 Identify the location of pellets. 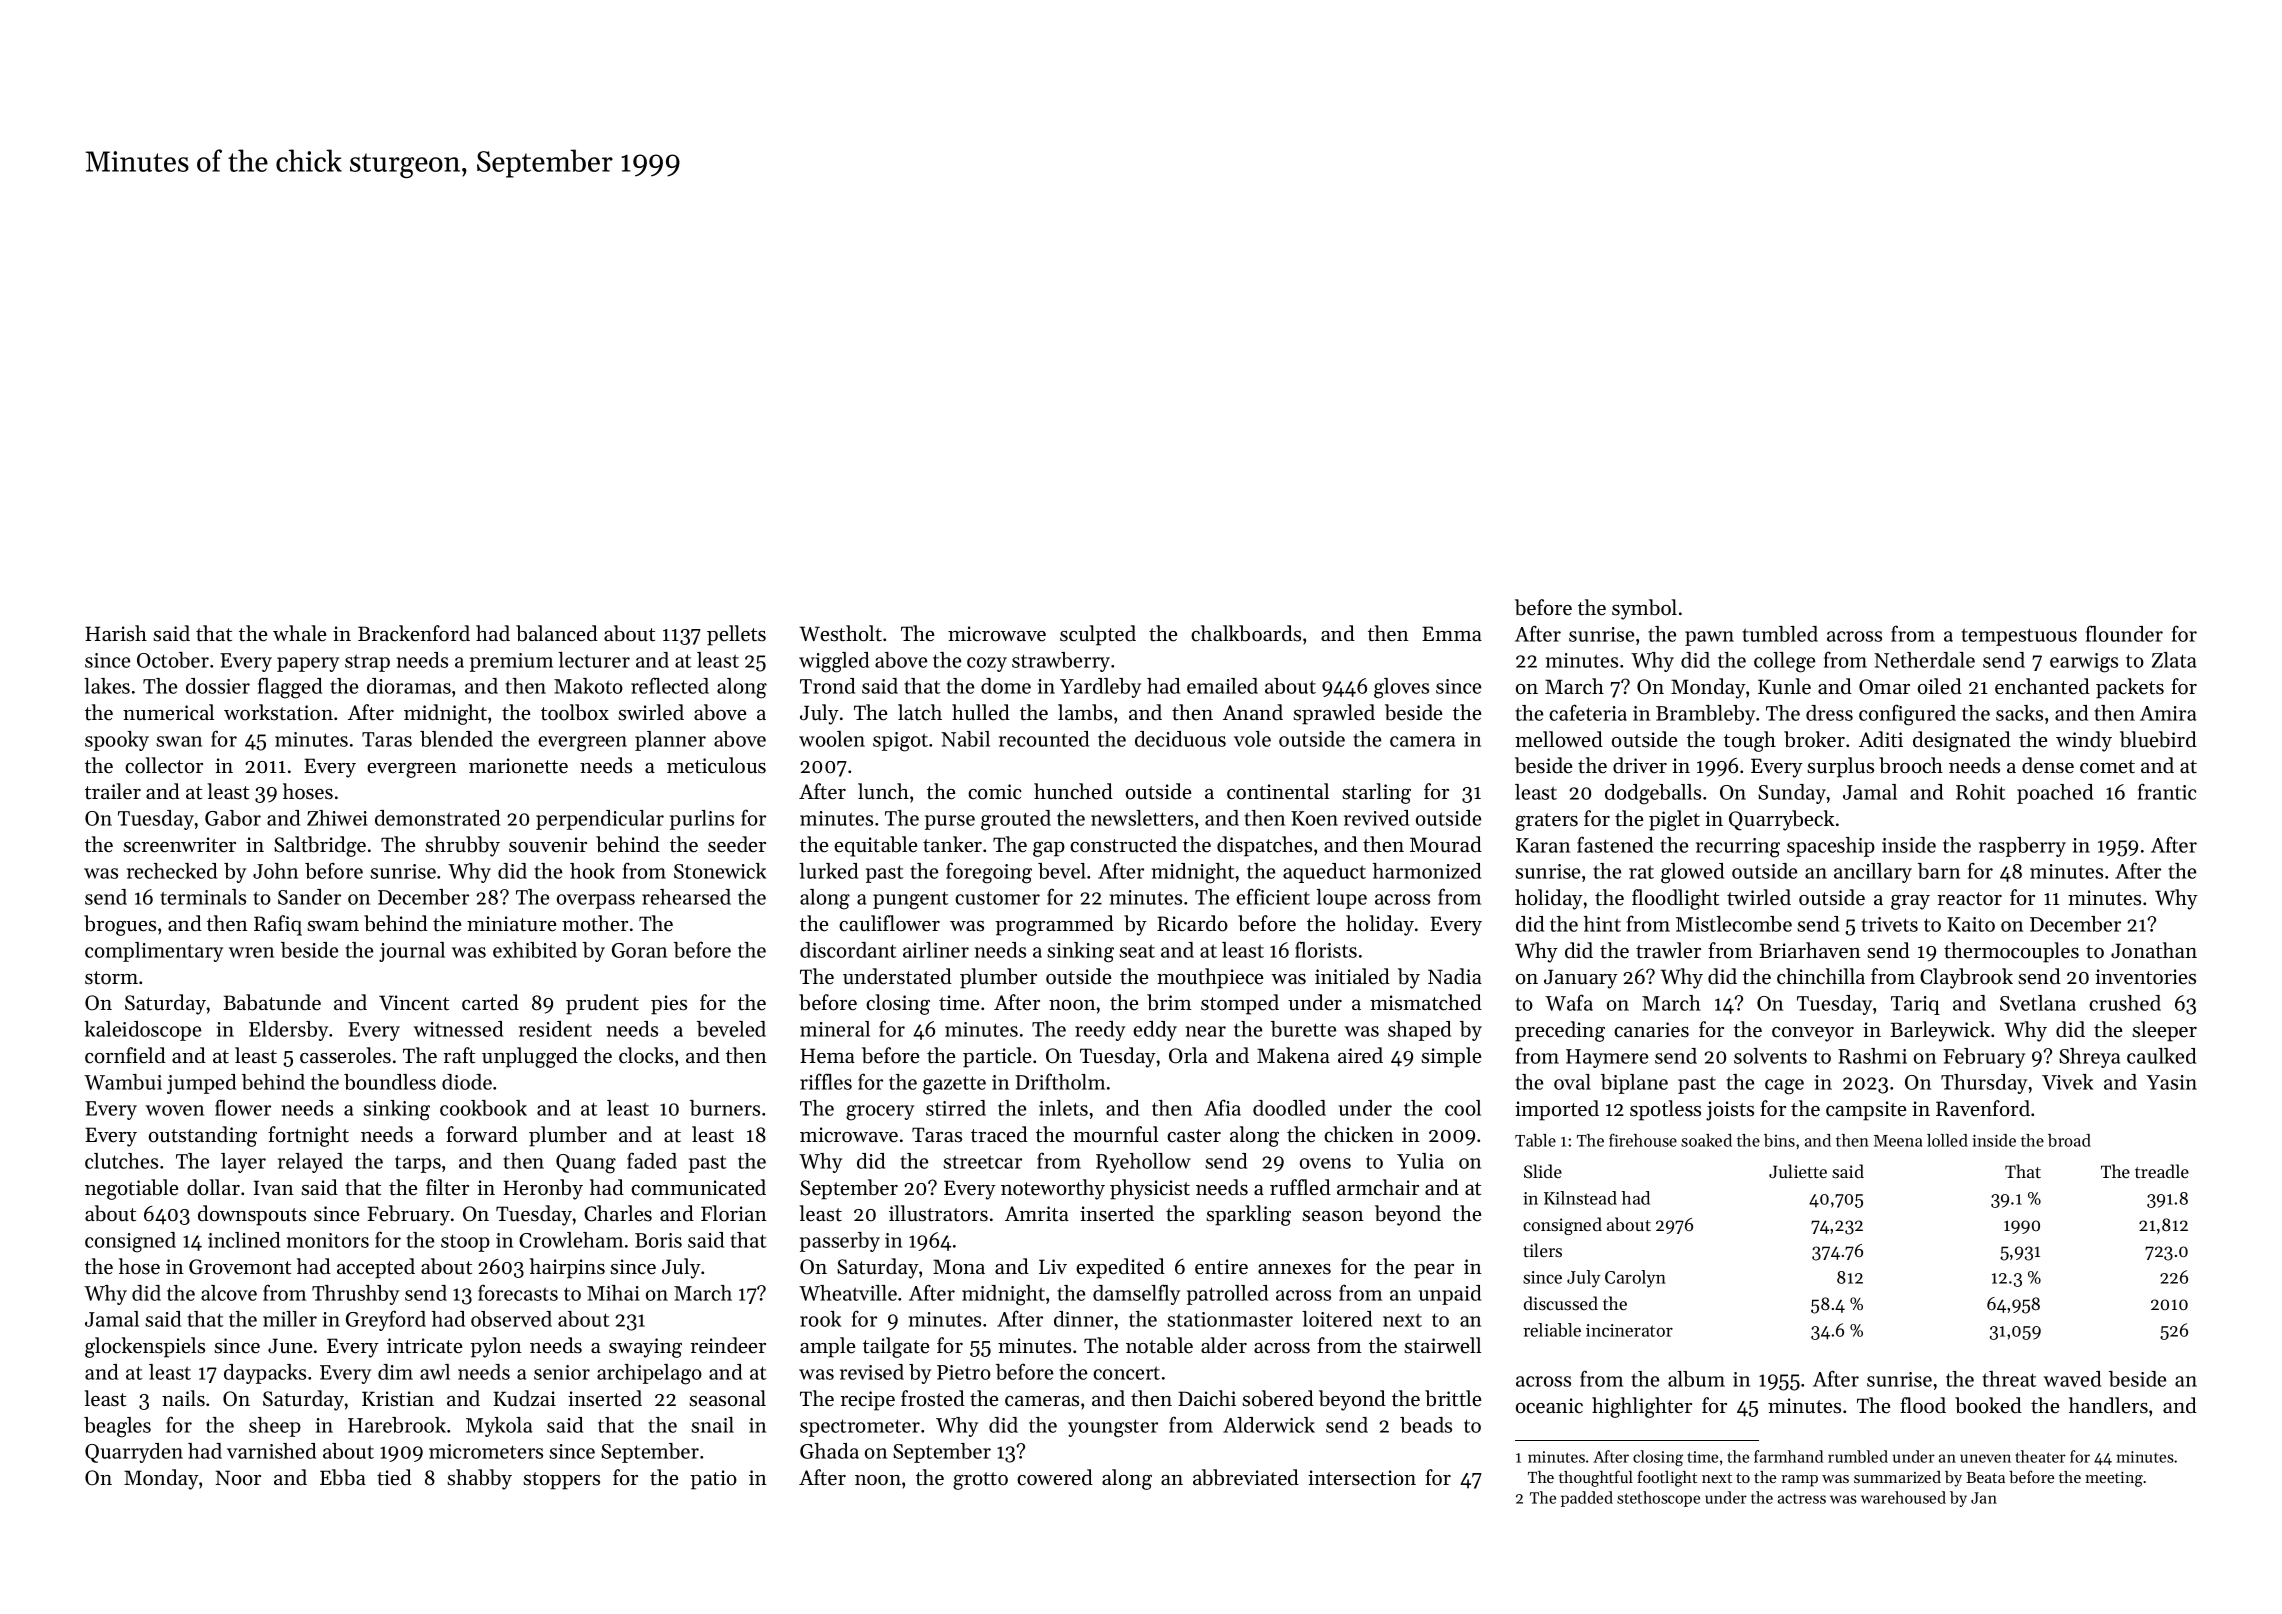
(736, 635).
